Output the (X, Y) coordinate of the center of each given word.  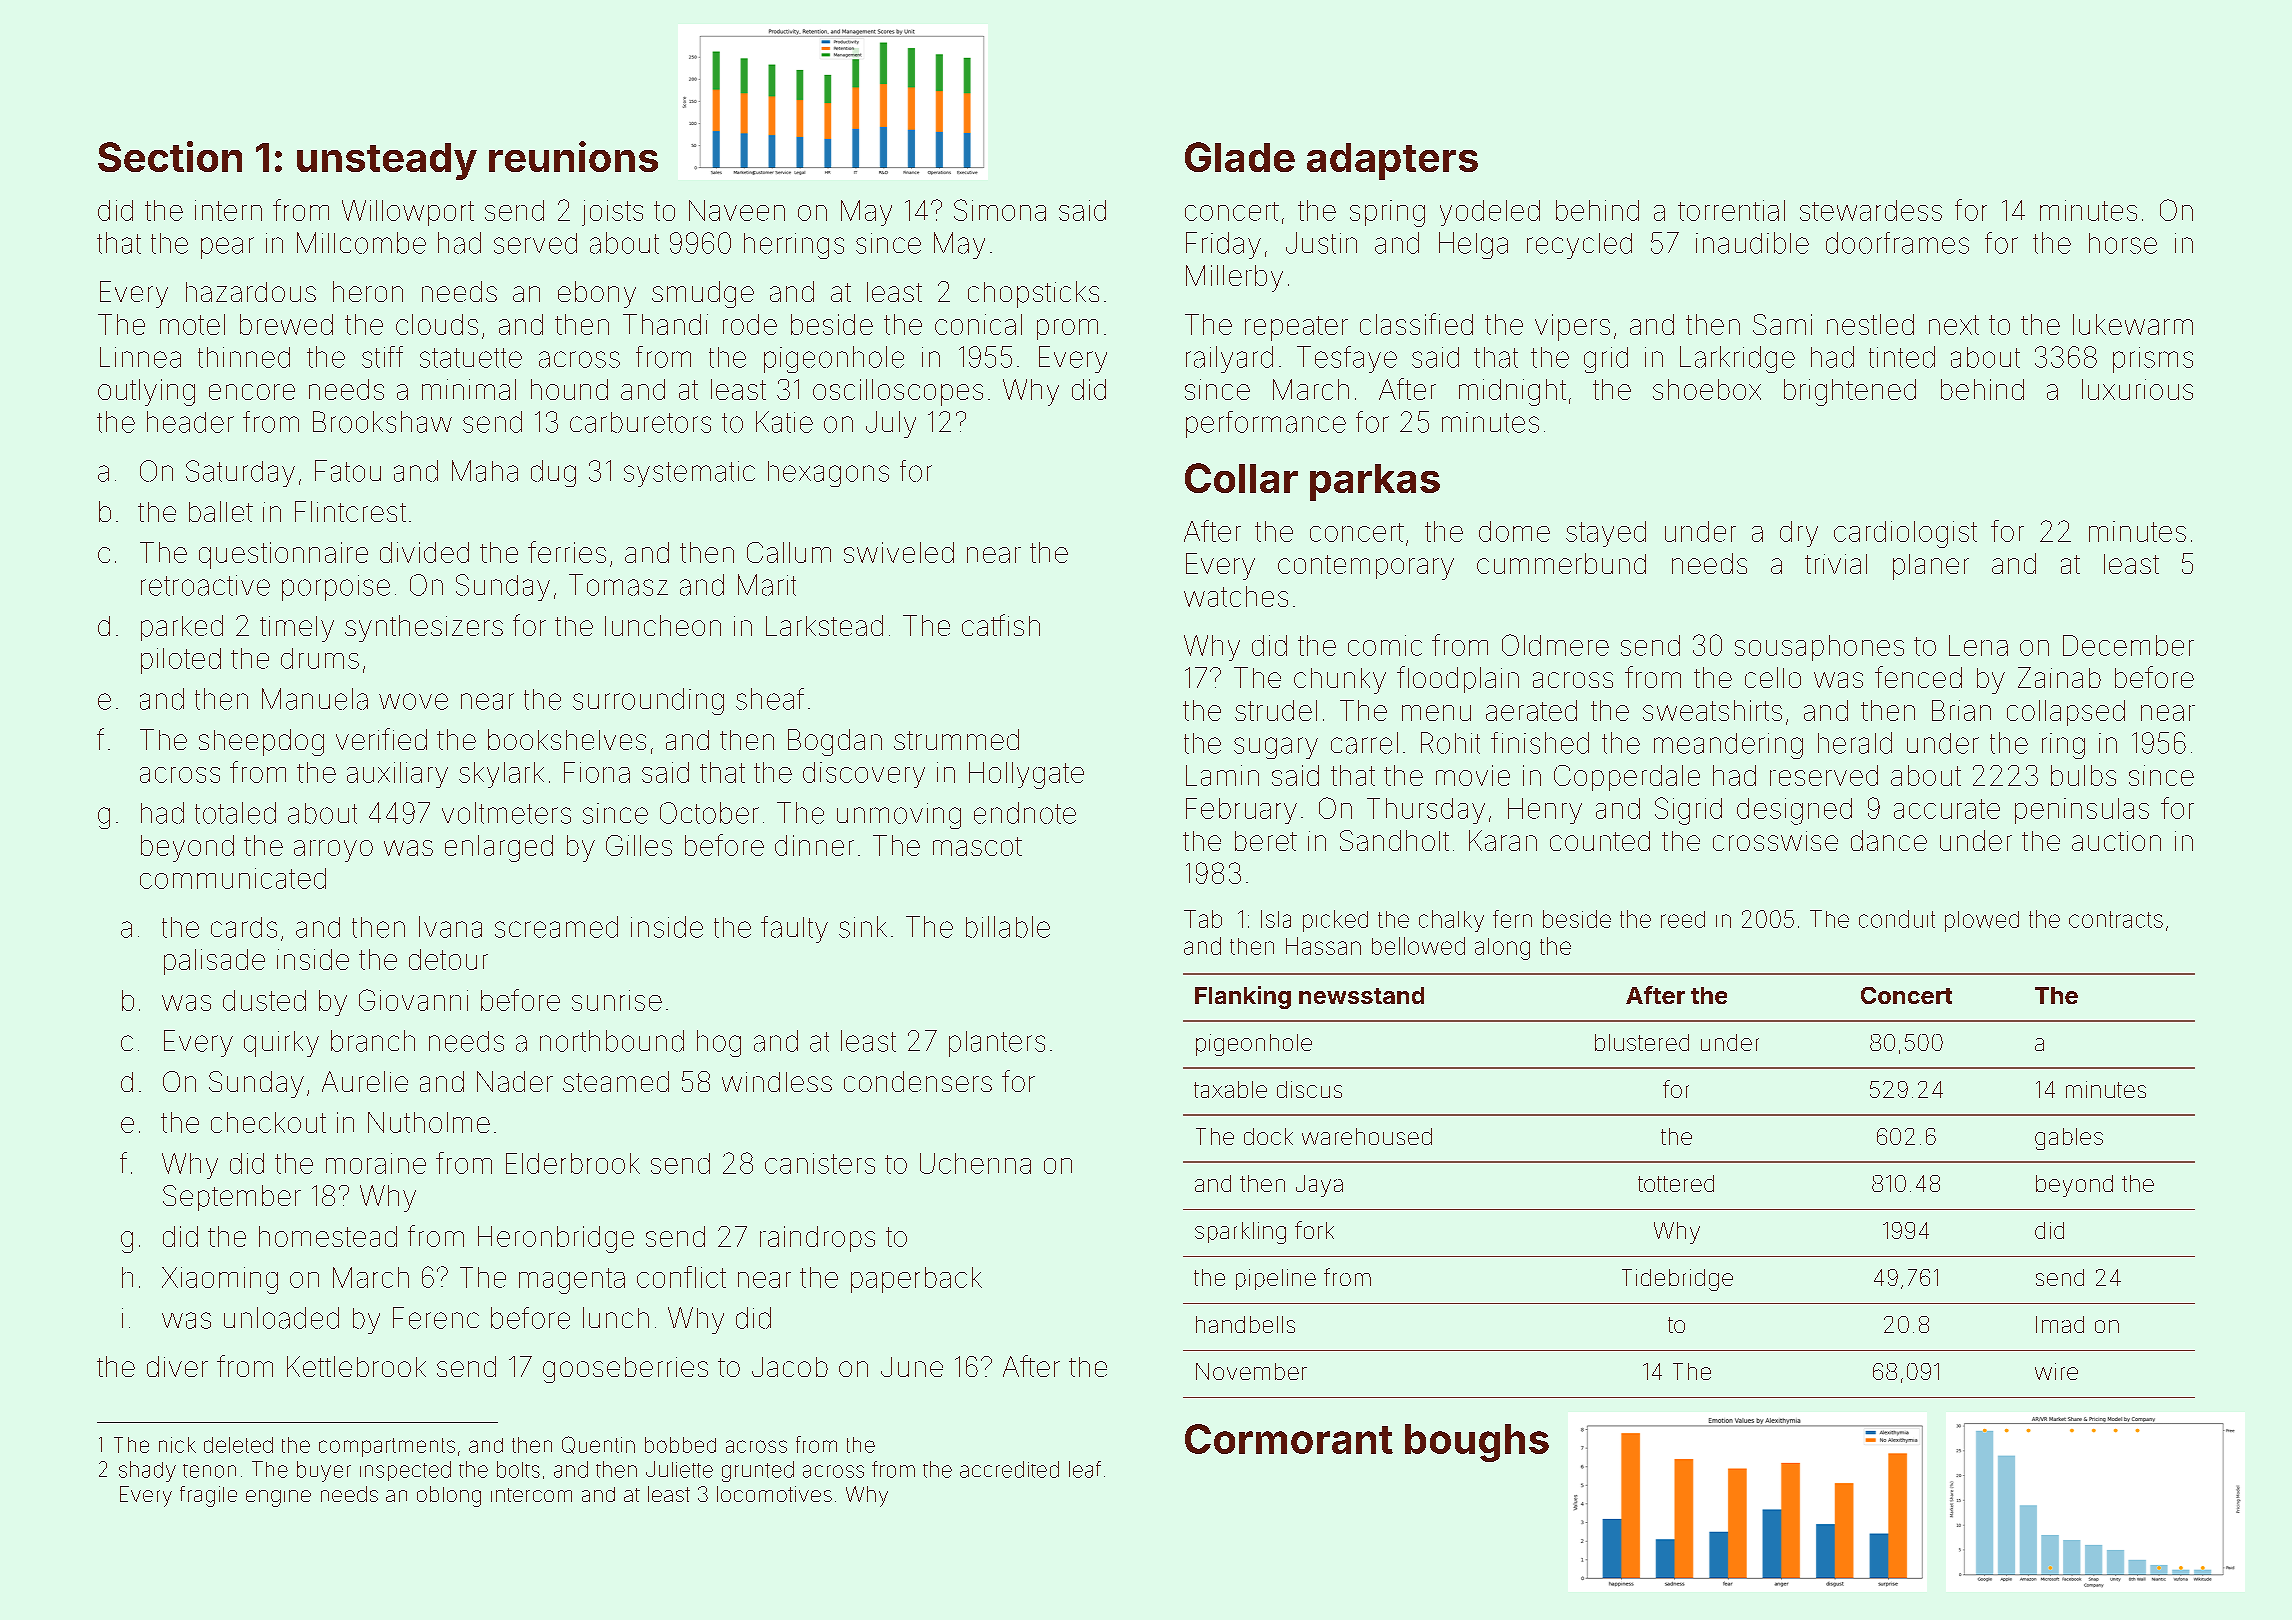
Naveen (737, 210)
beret (1266, 841)
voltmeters (506, 813)
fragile (208, 1496)
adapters (1392, 161)
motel (192, 324)
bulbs (2083, 775)
